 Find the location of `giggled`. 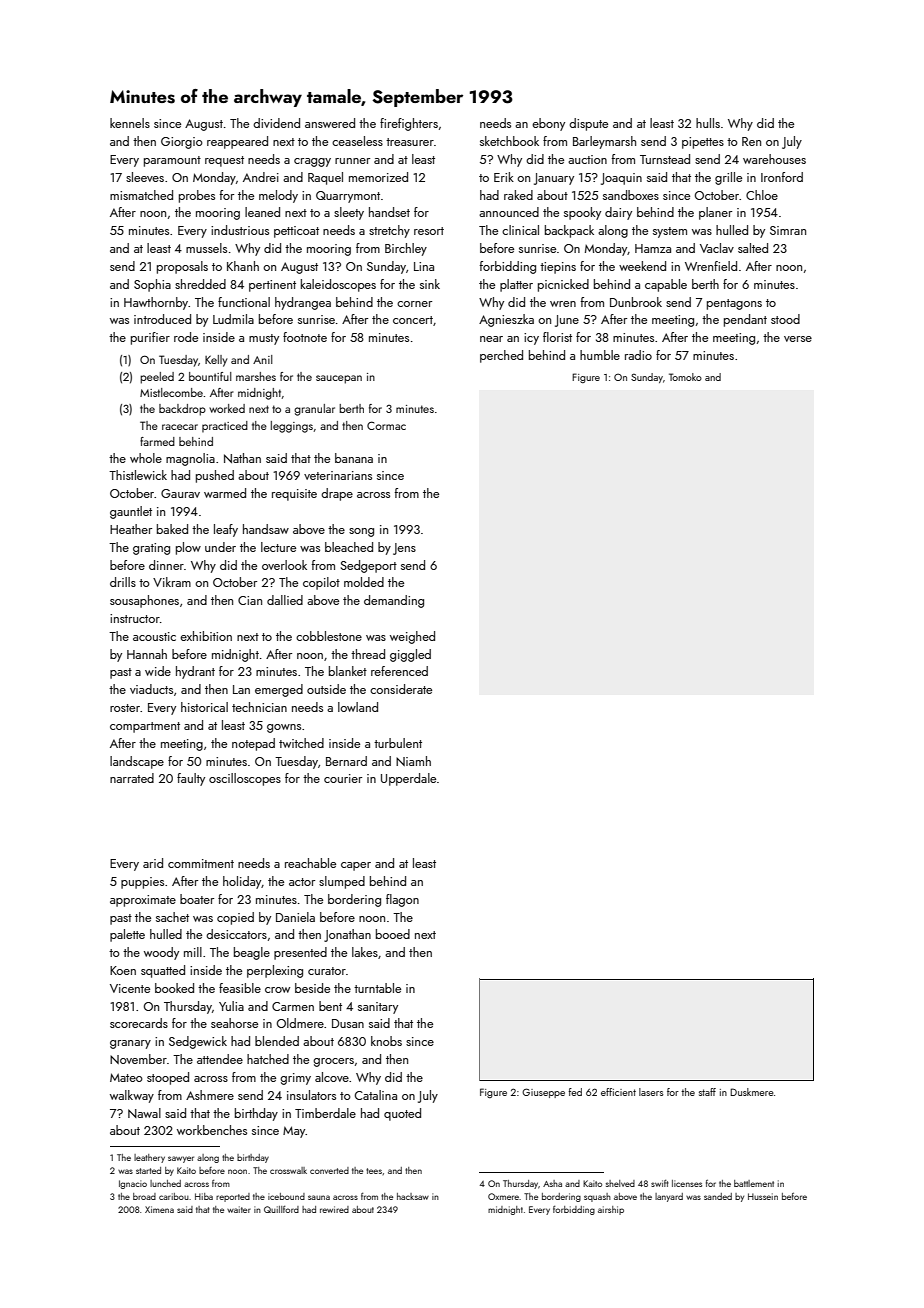

giggled is located at coordinates (410, 655).
